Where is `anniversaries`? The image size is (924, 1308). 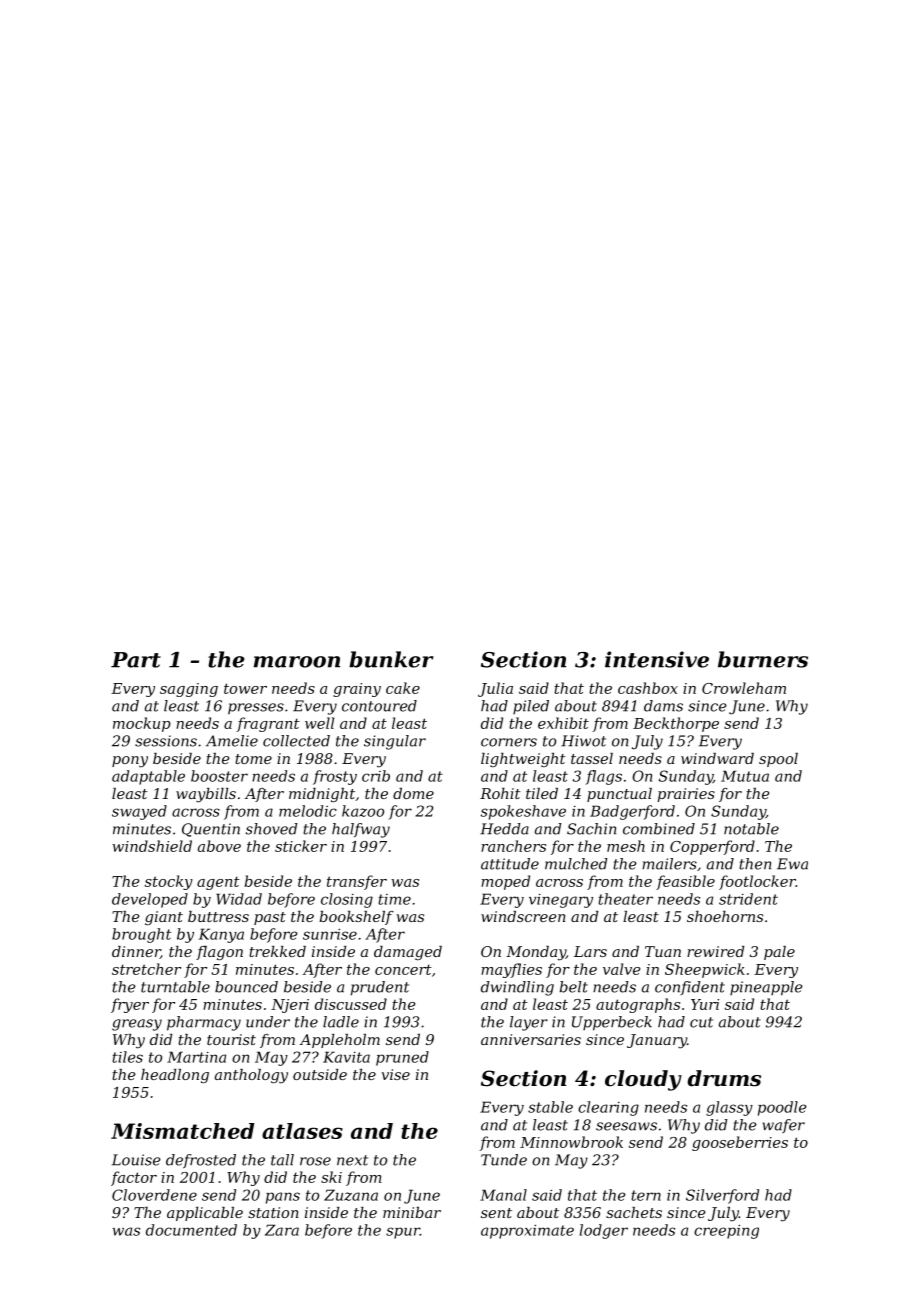
anniversaries is located at coordinates (531, 1039).
